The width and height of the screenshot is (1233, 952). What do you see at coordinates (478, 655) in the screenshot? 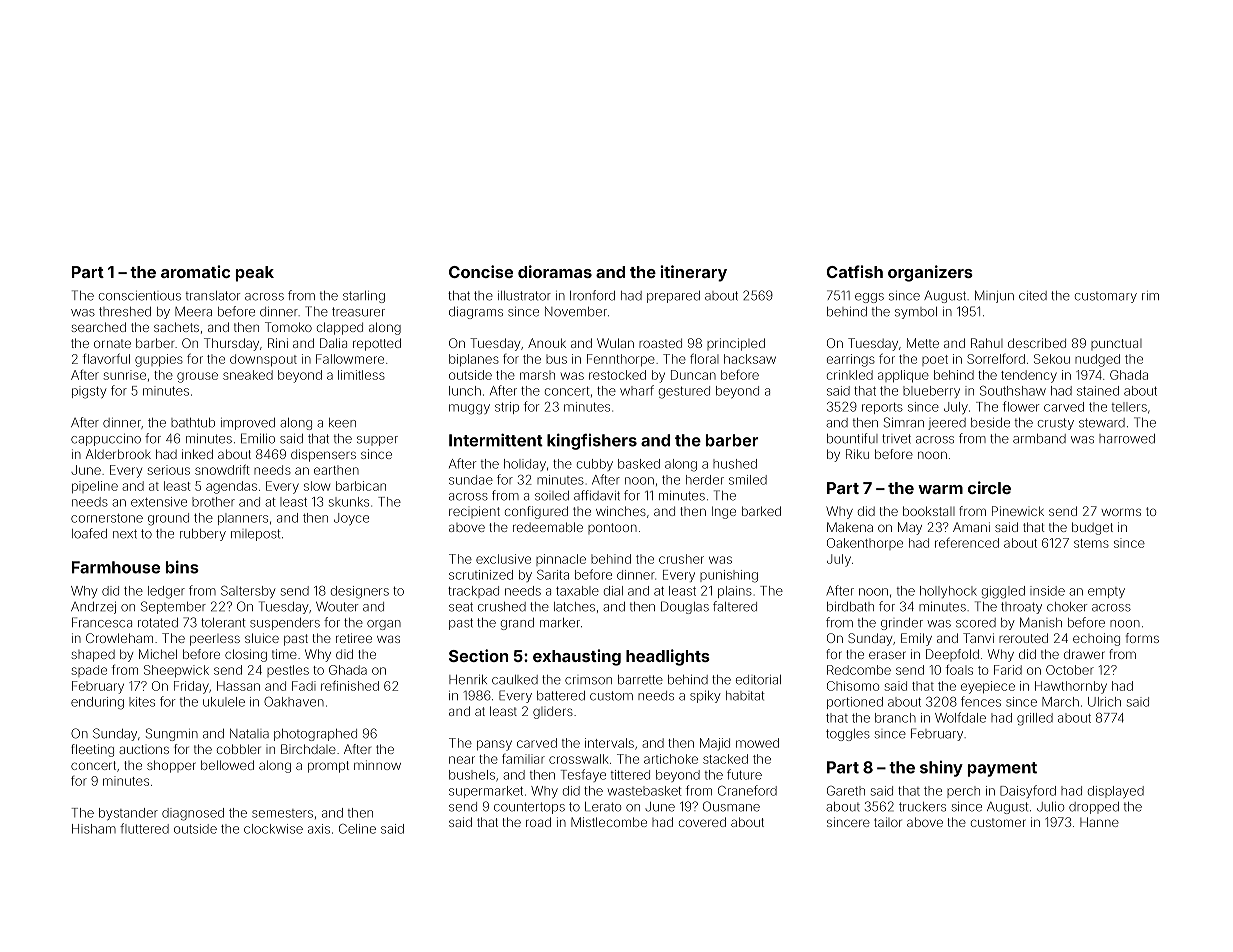
I see `Section` at bounding box center [478, 655].
